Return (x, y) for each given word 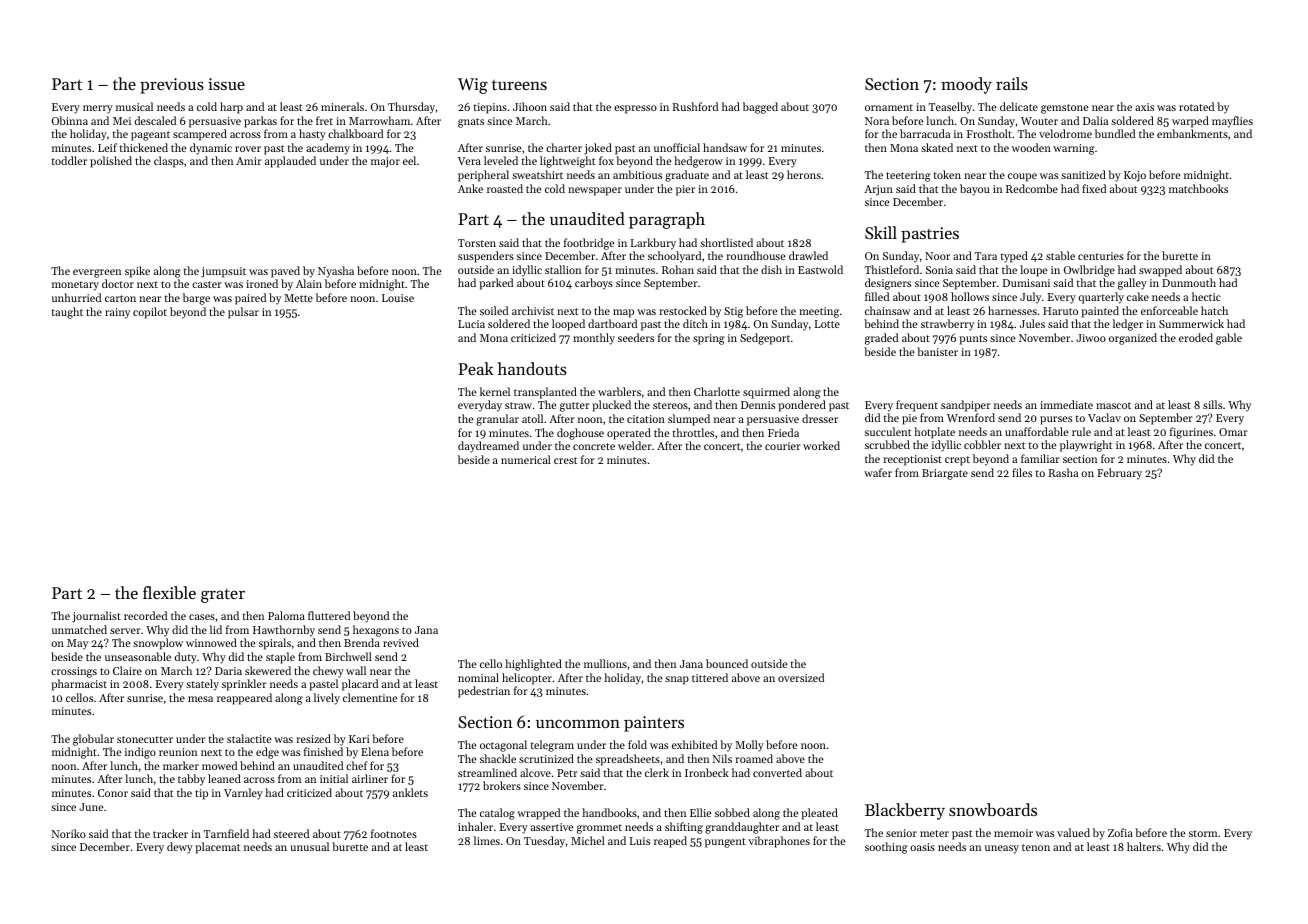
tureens (519, 85)
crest (565, 460)
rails (1012, 83)
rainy (117, 313)
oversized (801, 677)
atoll (532, 418)
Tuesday (544, 842)
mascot (1113, 405)
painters (654, 724)
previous (172, 86)
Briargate (945, 474)
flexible (169, 592)
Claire (127, 670)
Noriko (69, 833)
